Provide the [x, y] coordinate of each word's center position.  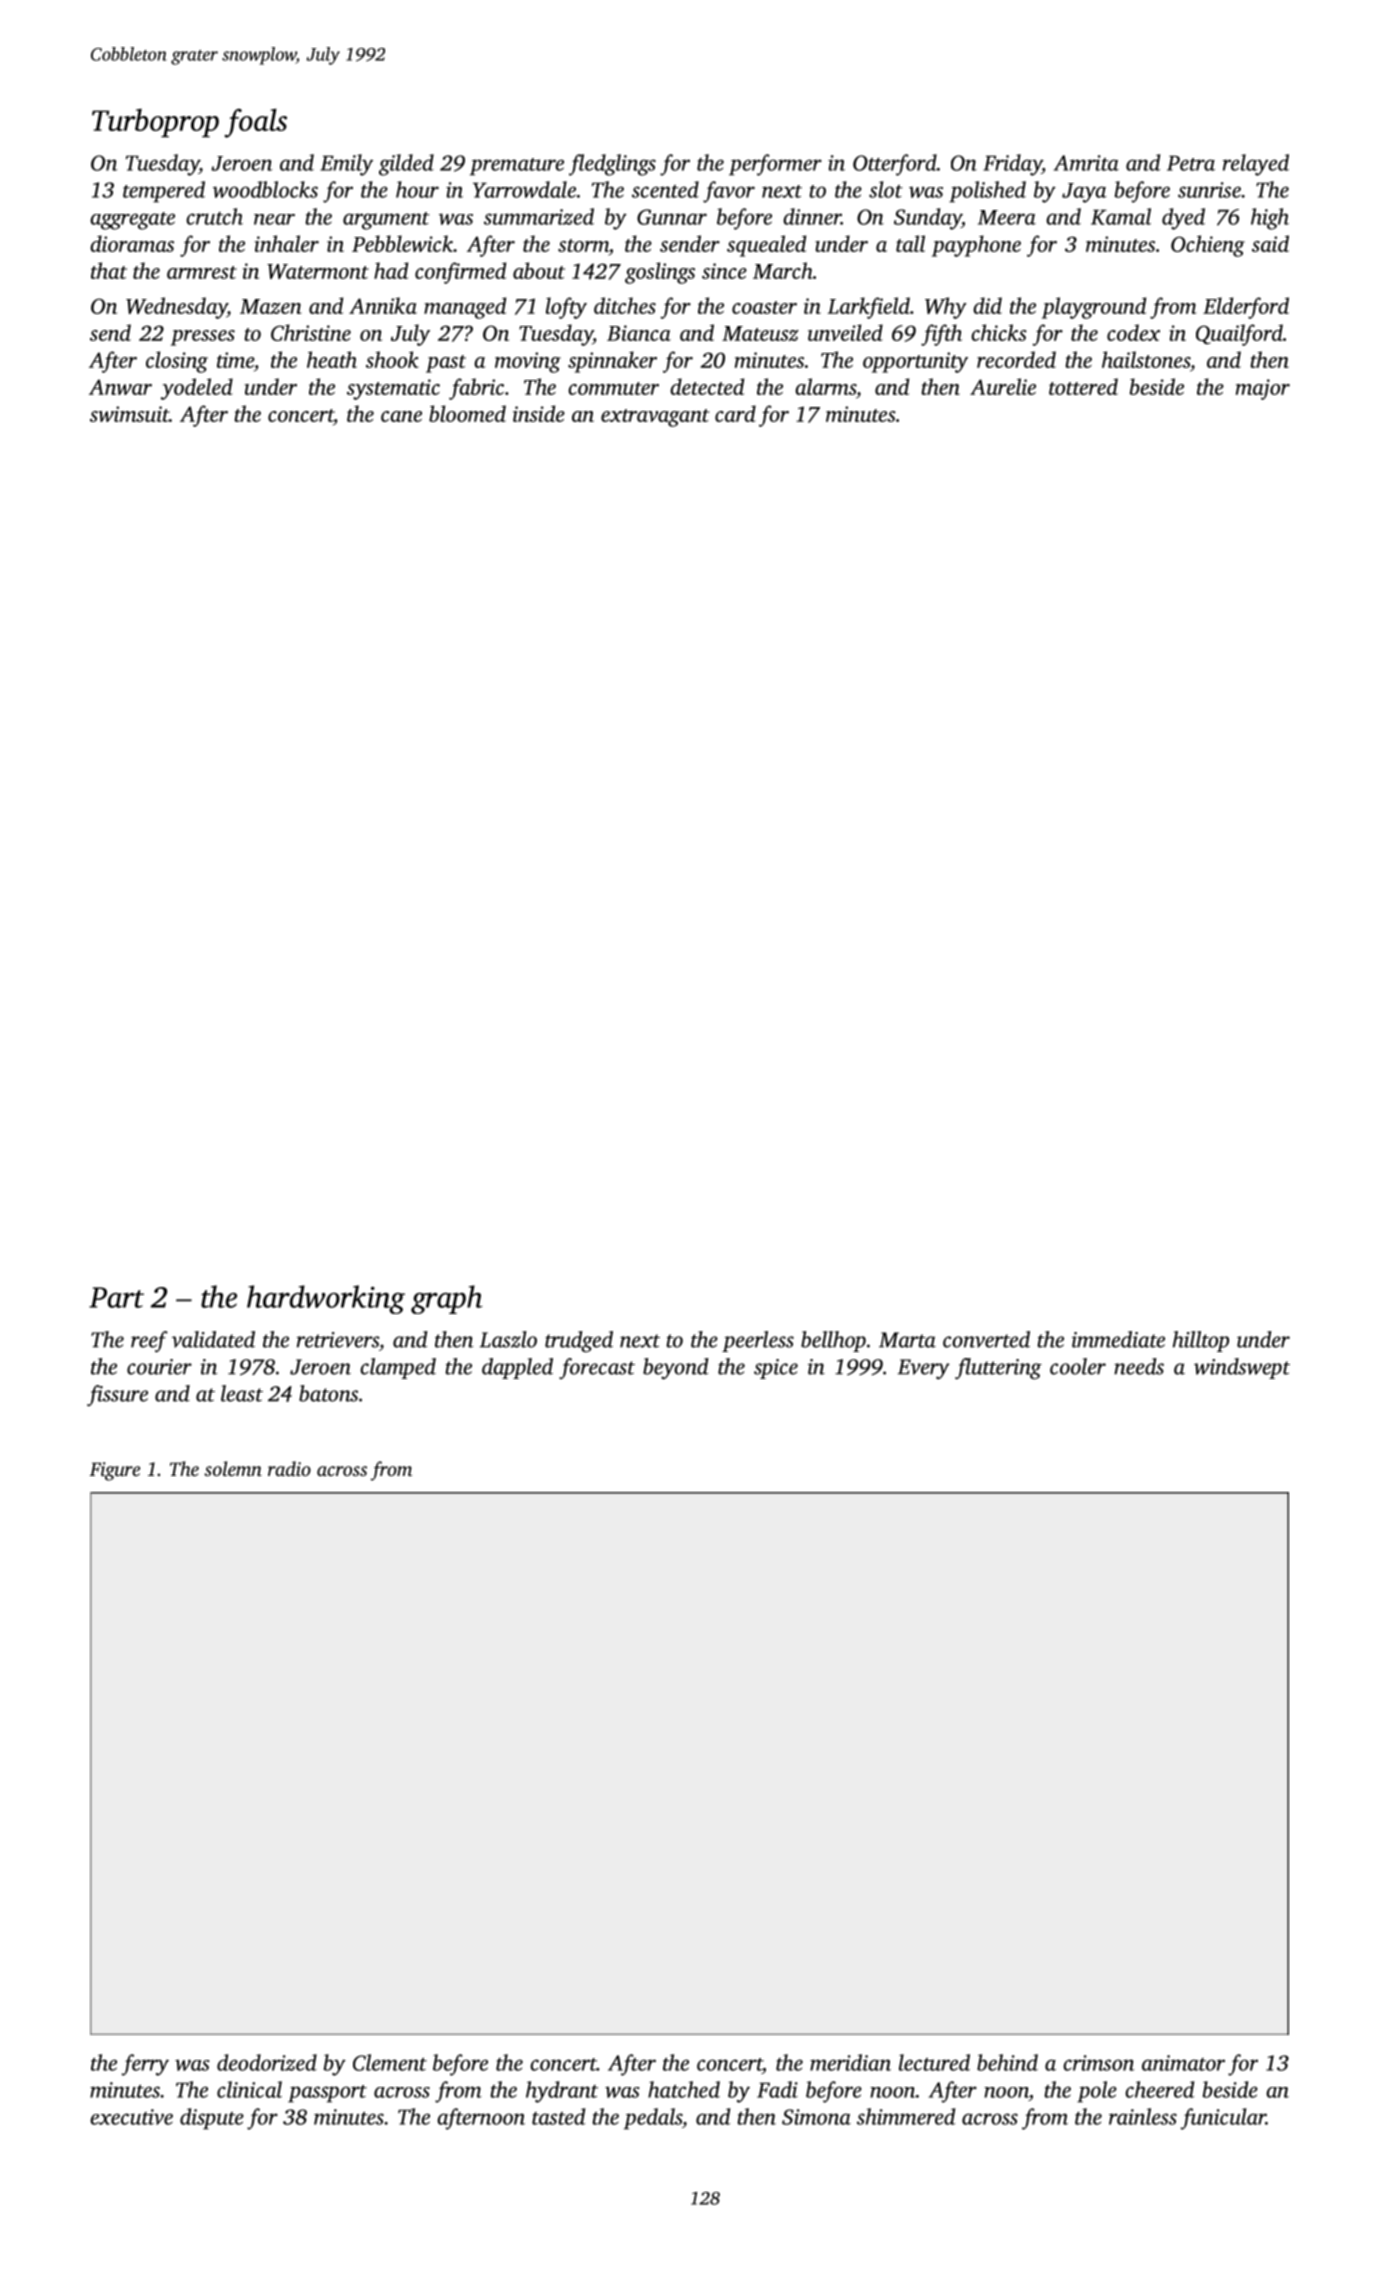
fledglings [612, 165]
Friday [1012, 165]
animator [1183, 2063]
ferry [145, 2065]
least [242, 1393]
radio [289, 1468]
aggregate [132, 221]
